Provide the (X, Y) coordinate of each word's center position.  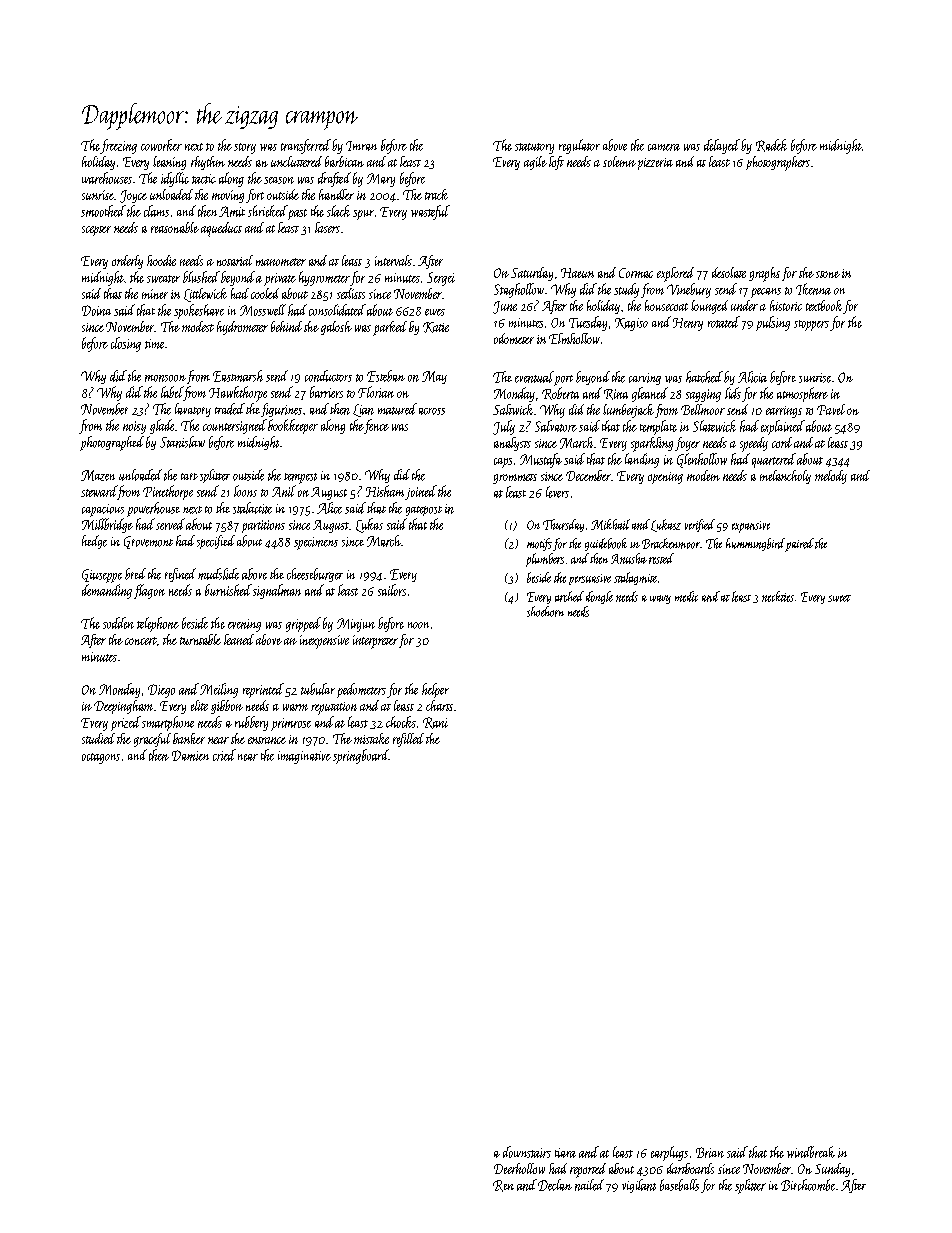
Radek (771, 145)
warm (295, 707)
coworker (161, 145)
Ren (503, 1186)
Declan (555, 1185)
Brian (710, 1152)
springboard (361, 756)
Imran (361, 146)
